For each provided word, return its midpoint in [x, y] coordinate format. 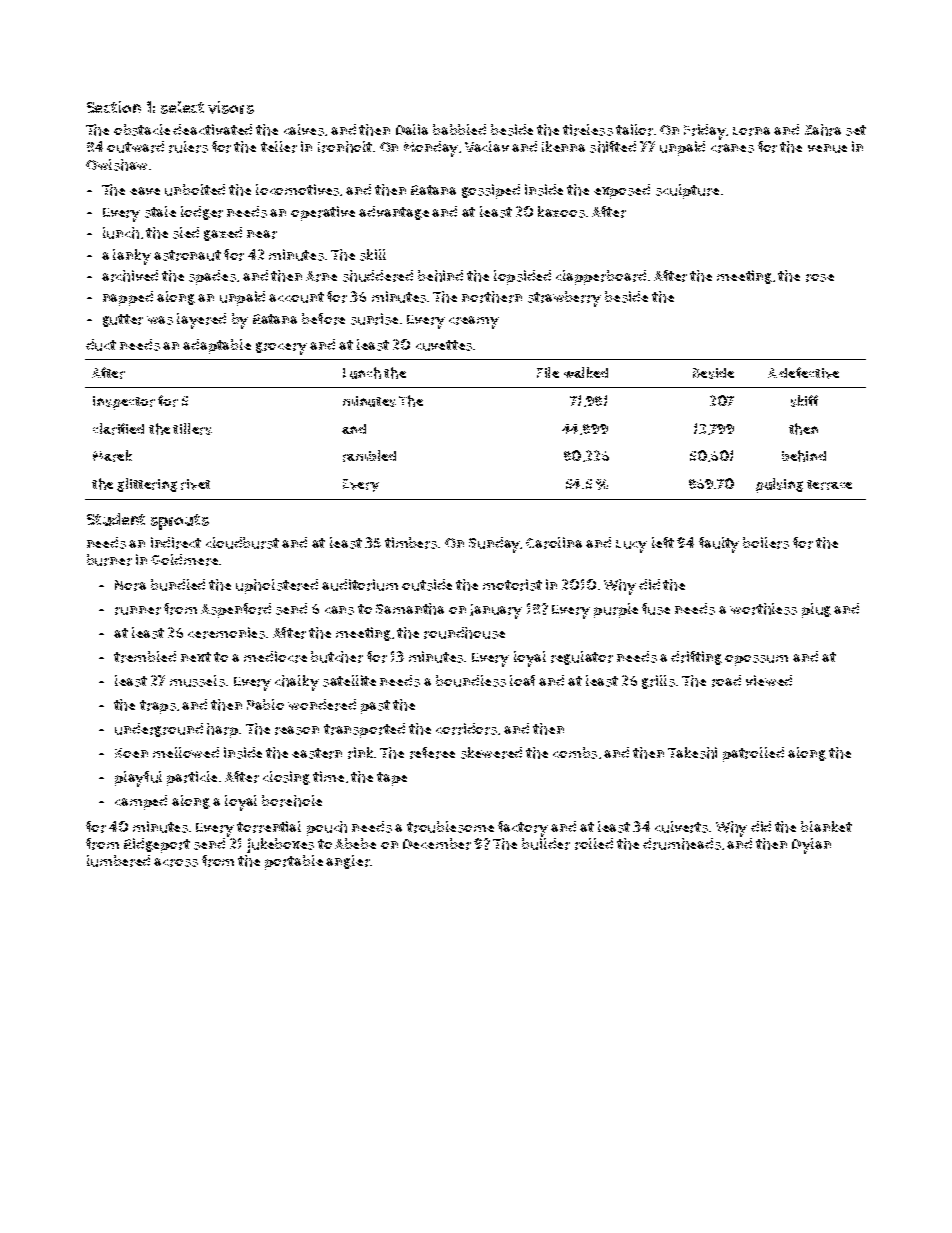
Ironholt [345, 147]
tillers [192, 429]
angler [348, 862]
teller [279, 147]
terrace [829, 485]
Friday [704, 132]
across [176, 862]
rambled [369, 456]
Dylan [811, 846]
